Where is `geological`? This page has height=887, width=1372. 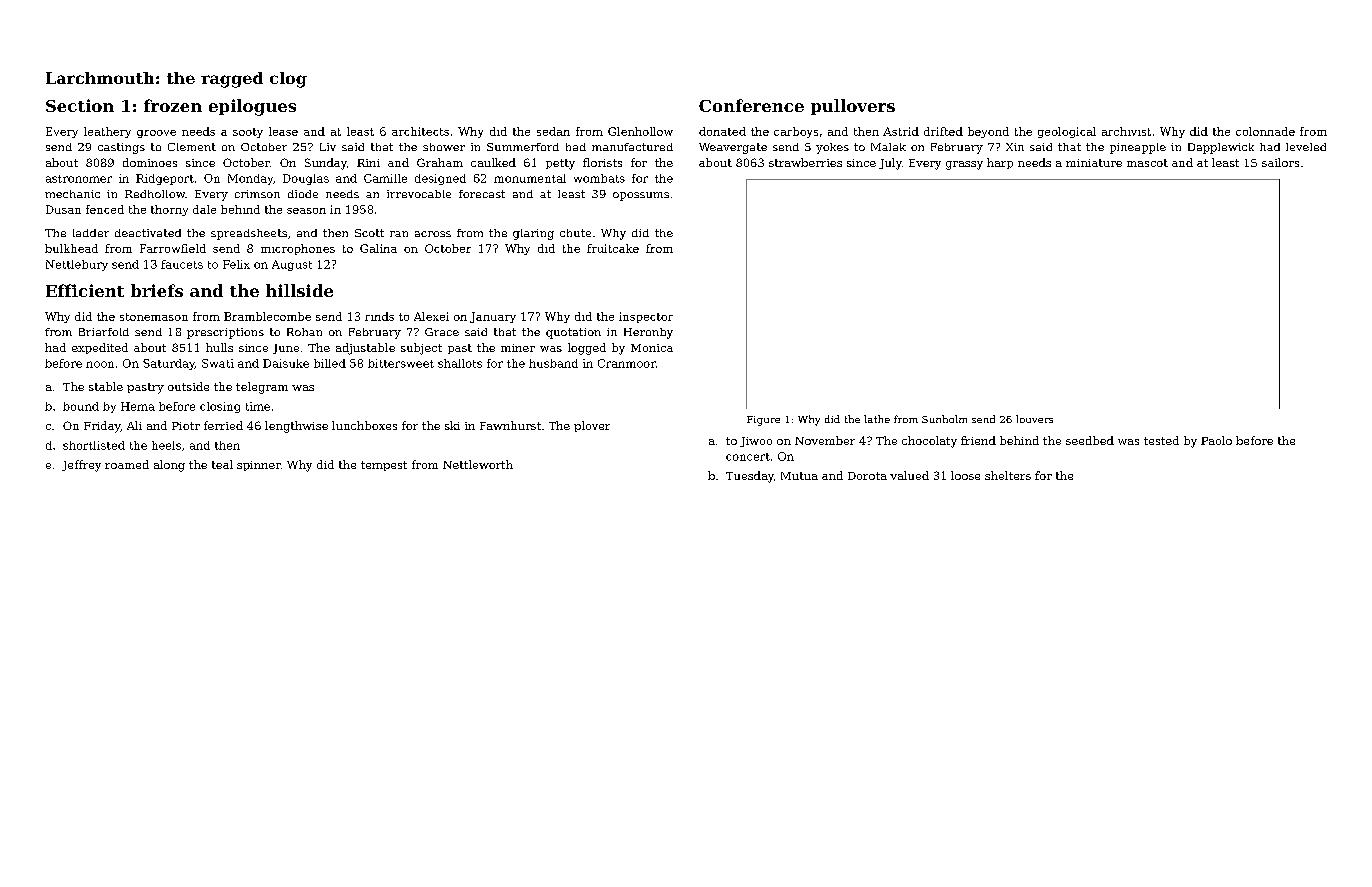
geological is located at coordinates (1067, 132).
